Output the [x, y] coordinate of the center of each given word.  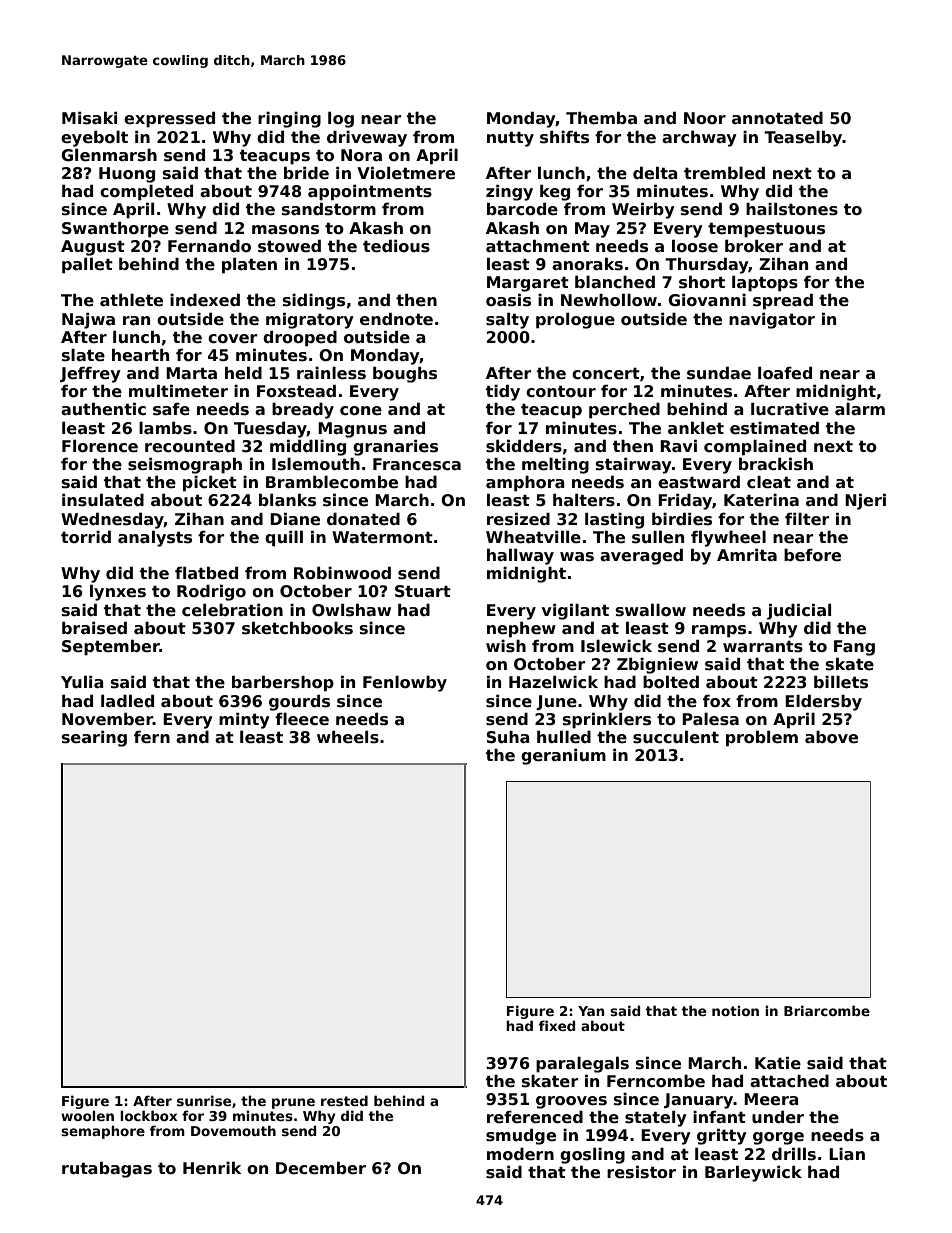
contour [561, 391]
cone [361, 411]
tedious [396, 246]
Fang [854, 648]
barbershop [283, 683]
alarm [860, 409]
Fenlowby [405, 684]
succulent [676, 737]
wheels [348, 737]
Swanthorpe [115, 230]
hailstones [792, 209]
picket [210, 484]
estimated [774, 428]
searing [94, 739]
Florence [100, 446]
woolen [87, 1115]
